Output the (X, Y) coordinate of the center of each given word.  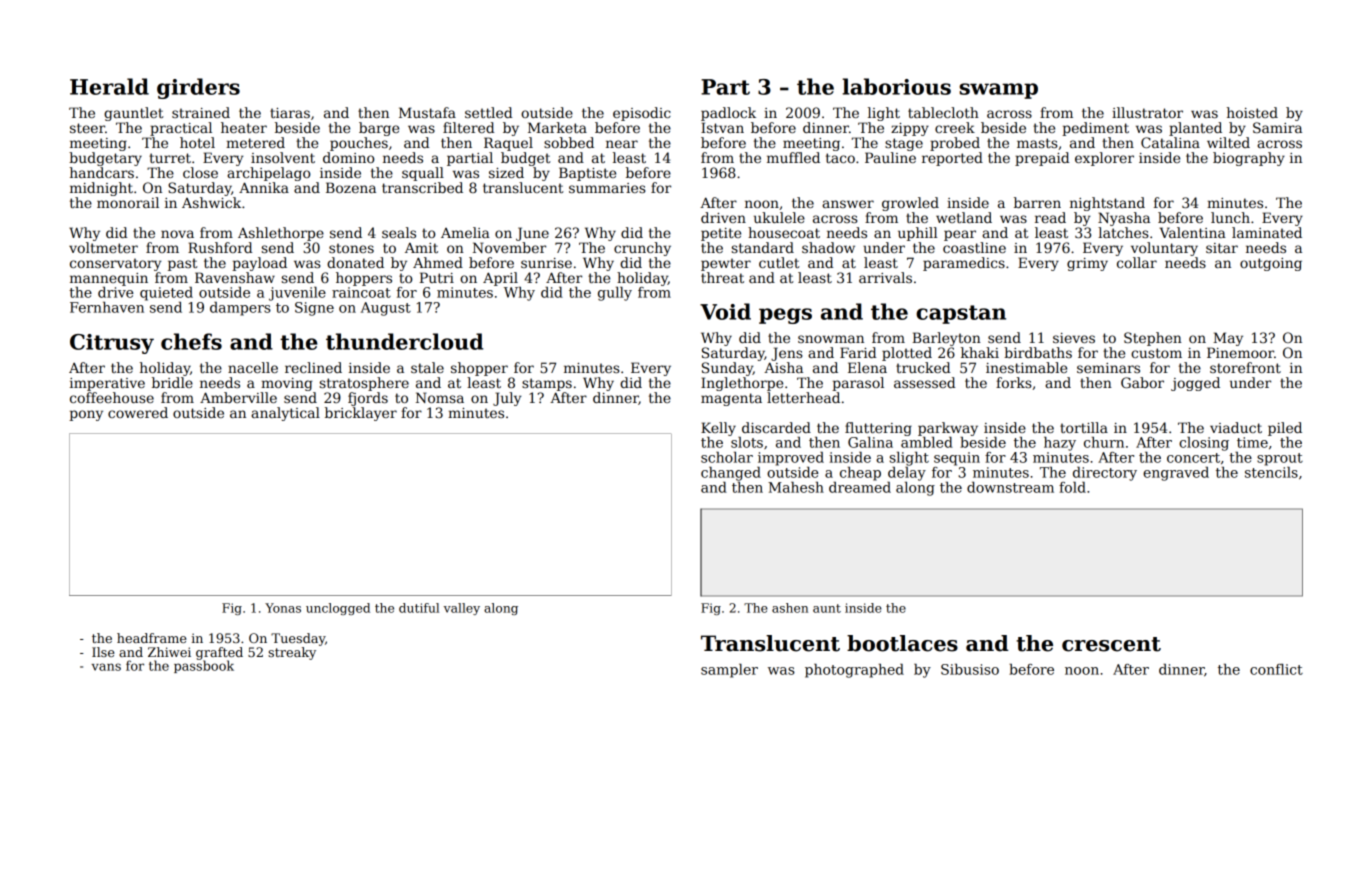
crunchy (642, 249)
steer (87, 128)
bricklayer (361, 414)
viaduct (1236, 427)
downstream (1010, 487)
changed (731, 474)
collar (1137, 262)
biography (1249, 159)
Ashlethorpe (281, 234)
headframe (151, 638)
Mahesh (796, 487)
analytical (285, 414)
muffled (793, 157)
